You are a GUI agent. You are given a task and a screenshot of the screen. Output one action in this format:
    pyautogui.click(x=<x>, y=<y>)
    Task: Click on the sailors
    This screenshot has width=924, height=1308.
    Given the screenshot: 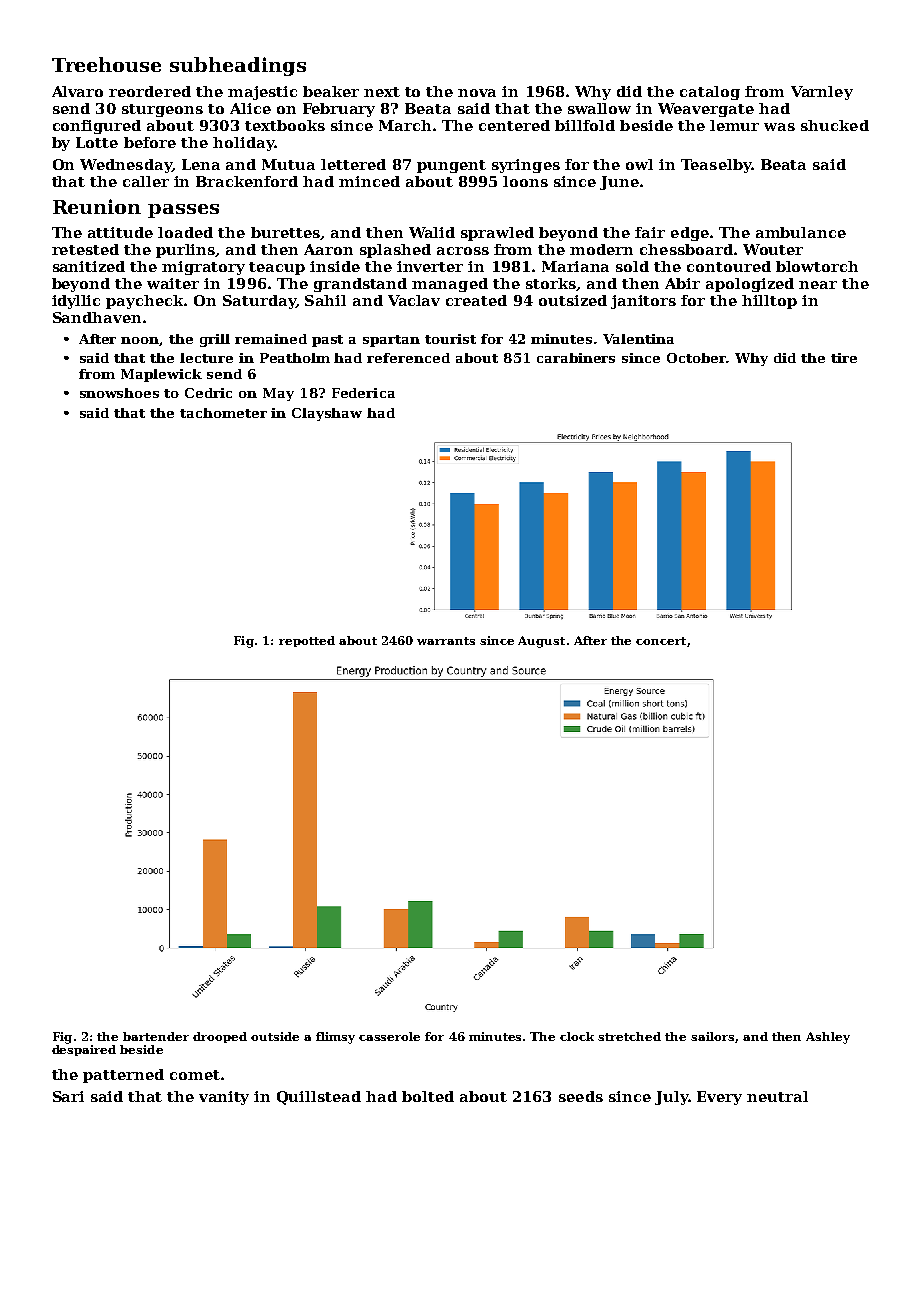 What is the action you would take?
    pyautogui.click(x=712, y=1036)
